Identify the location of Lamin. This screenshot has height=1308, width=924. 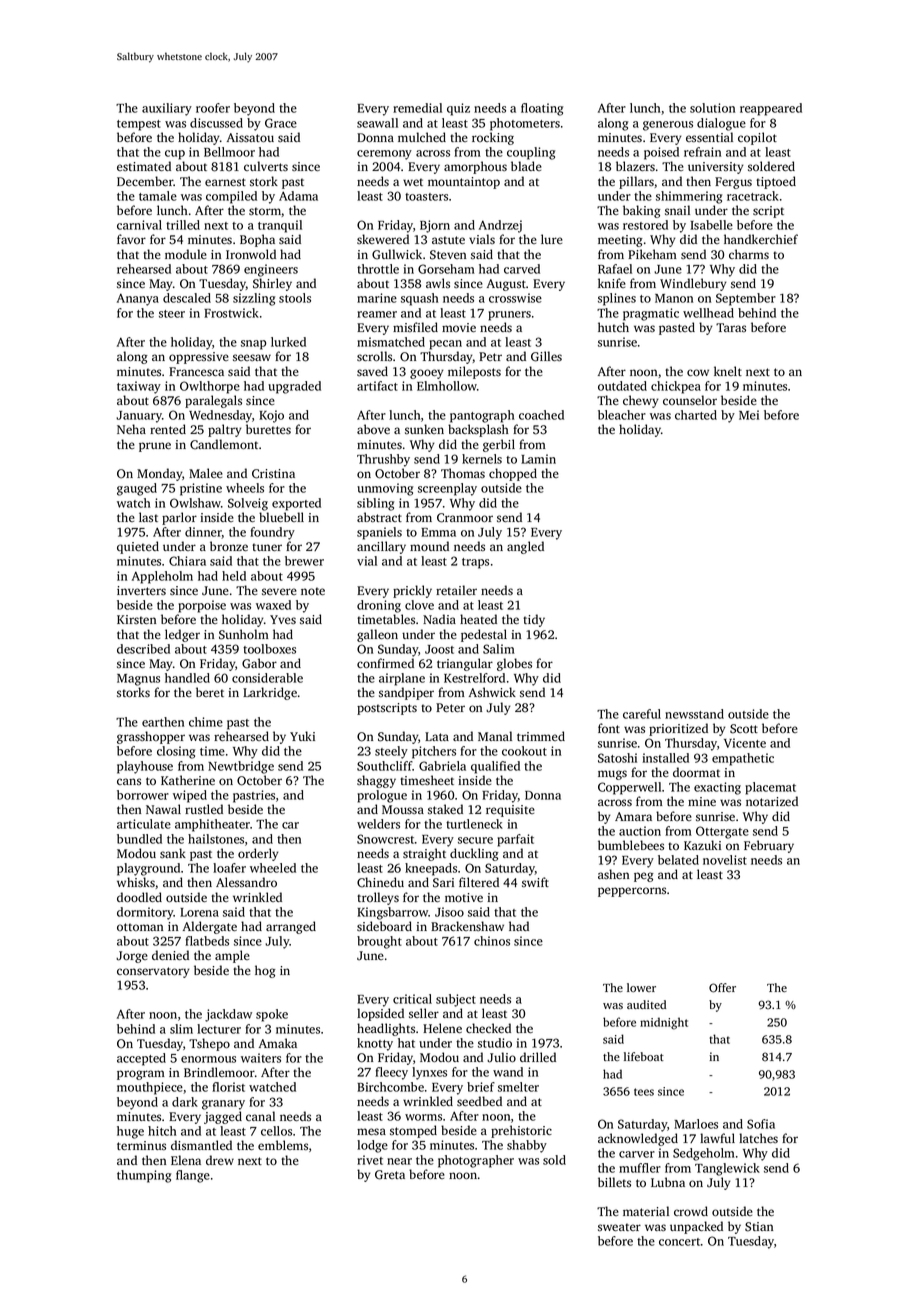
(538, 459).
